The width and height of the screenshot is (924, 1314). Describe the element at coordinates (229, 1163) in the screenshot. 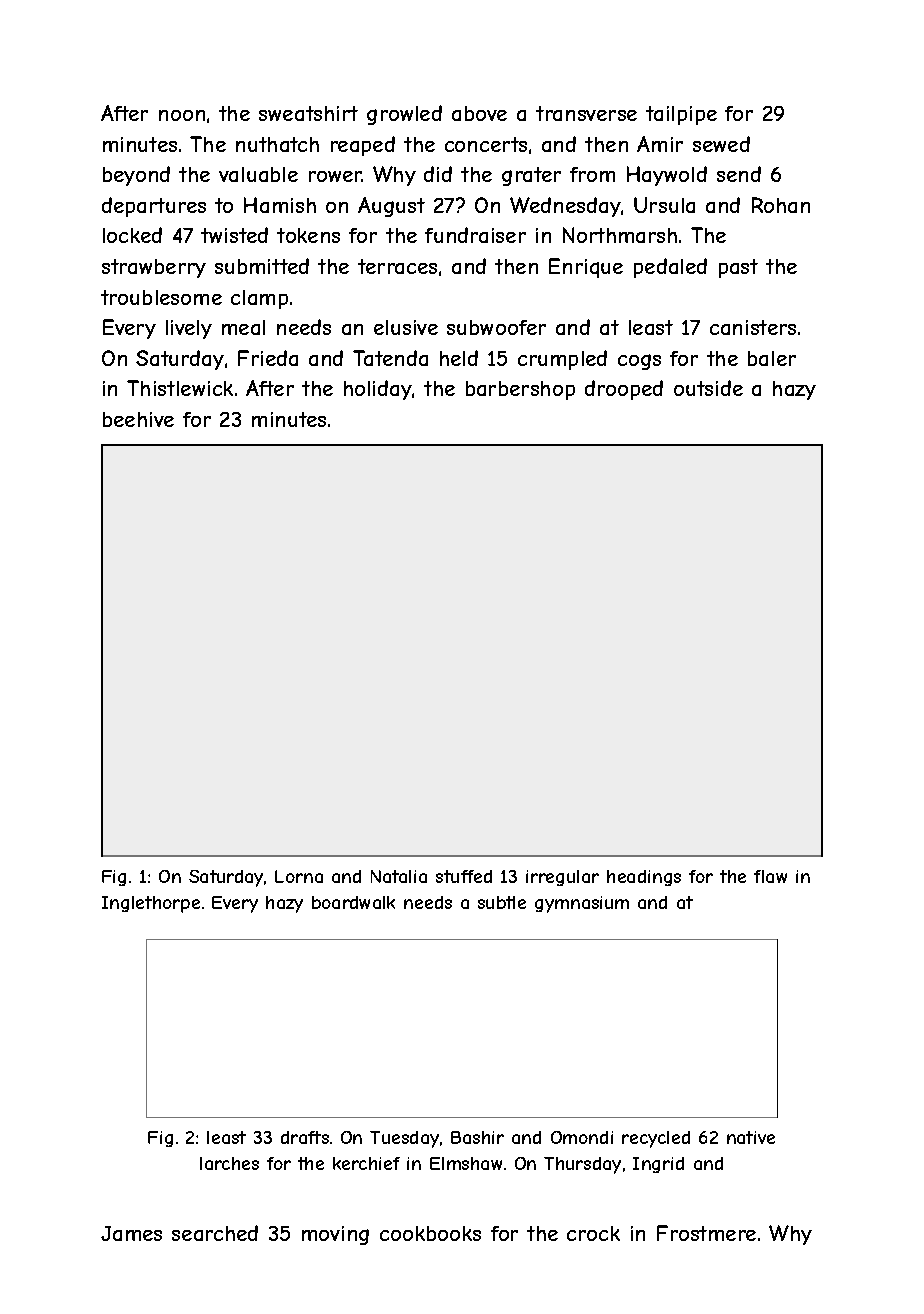

I see `larches` at that location.
